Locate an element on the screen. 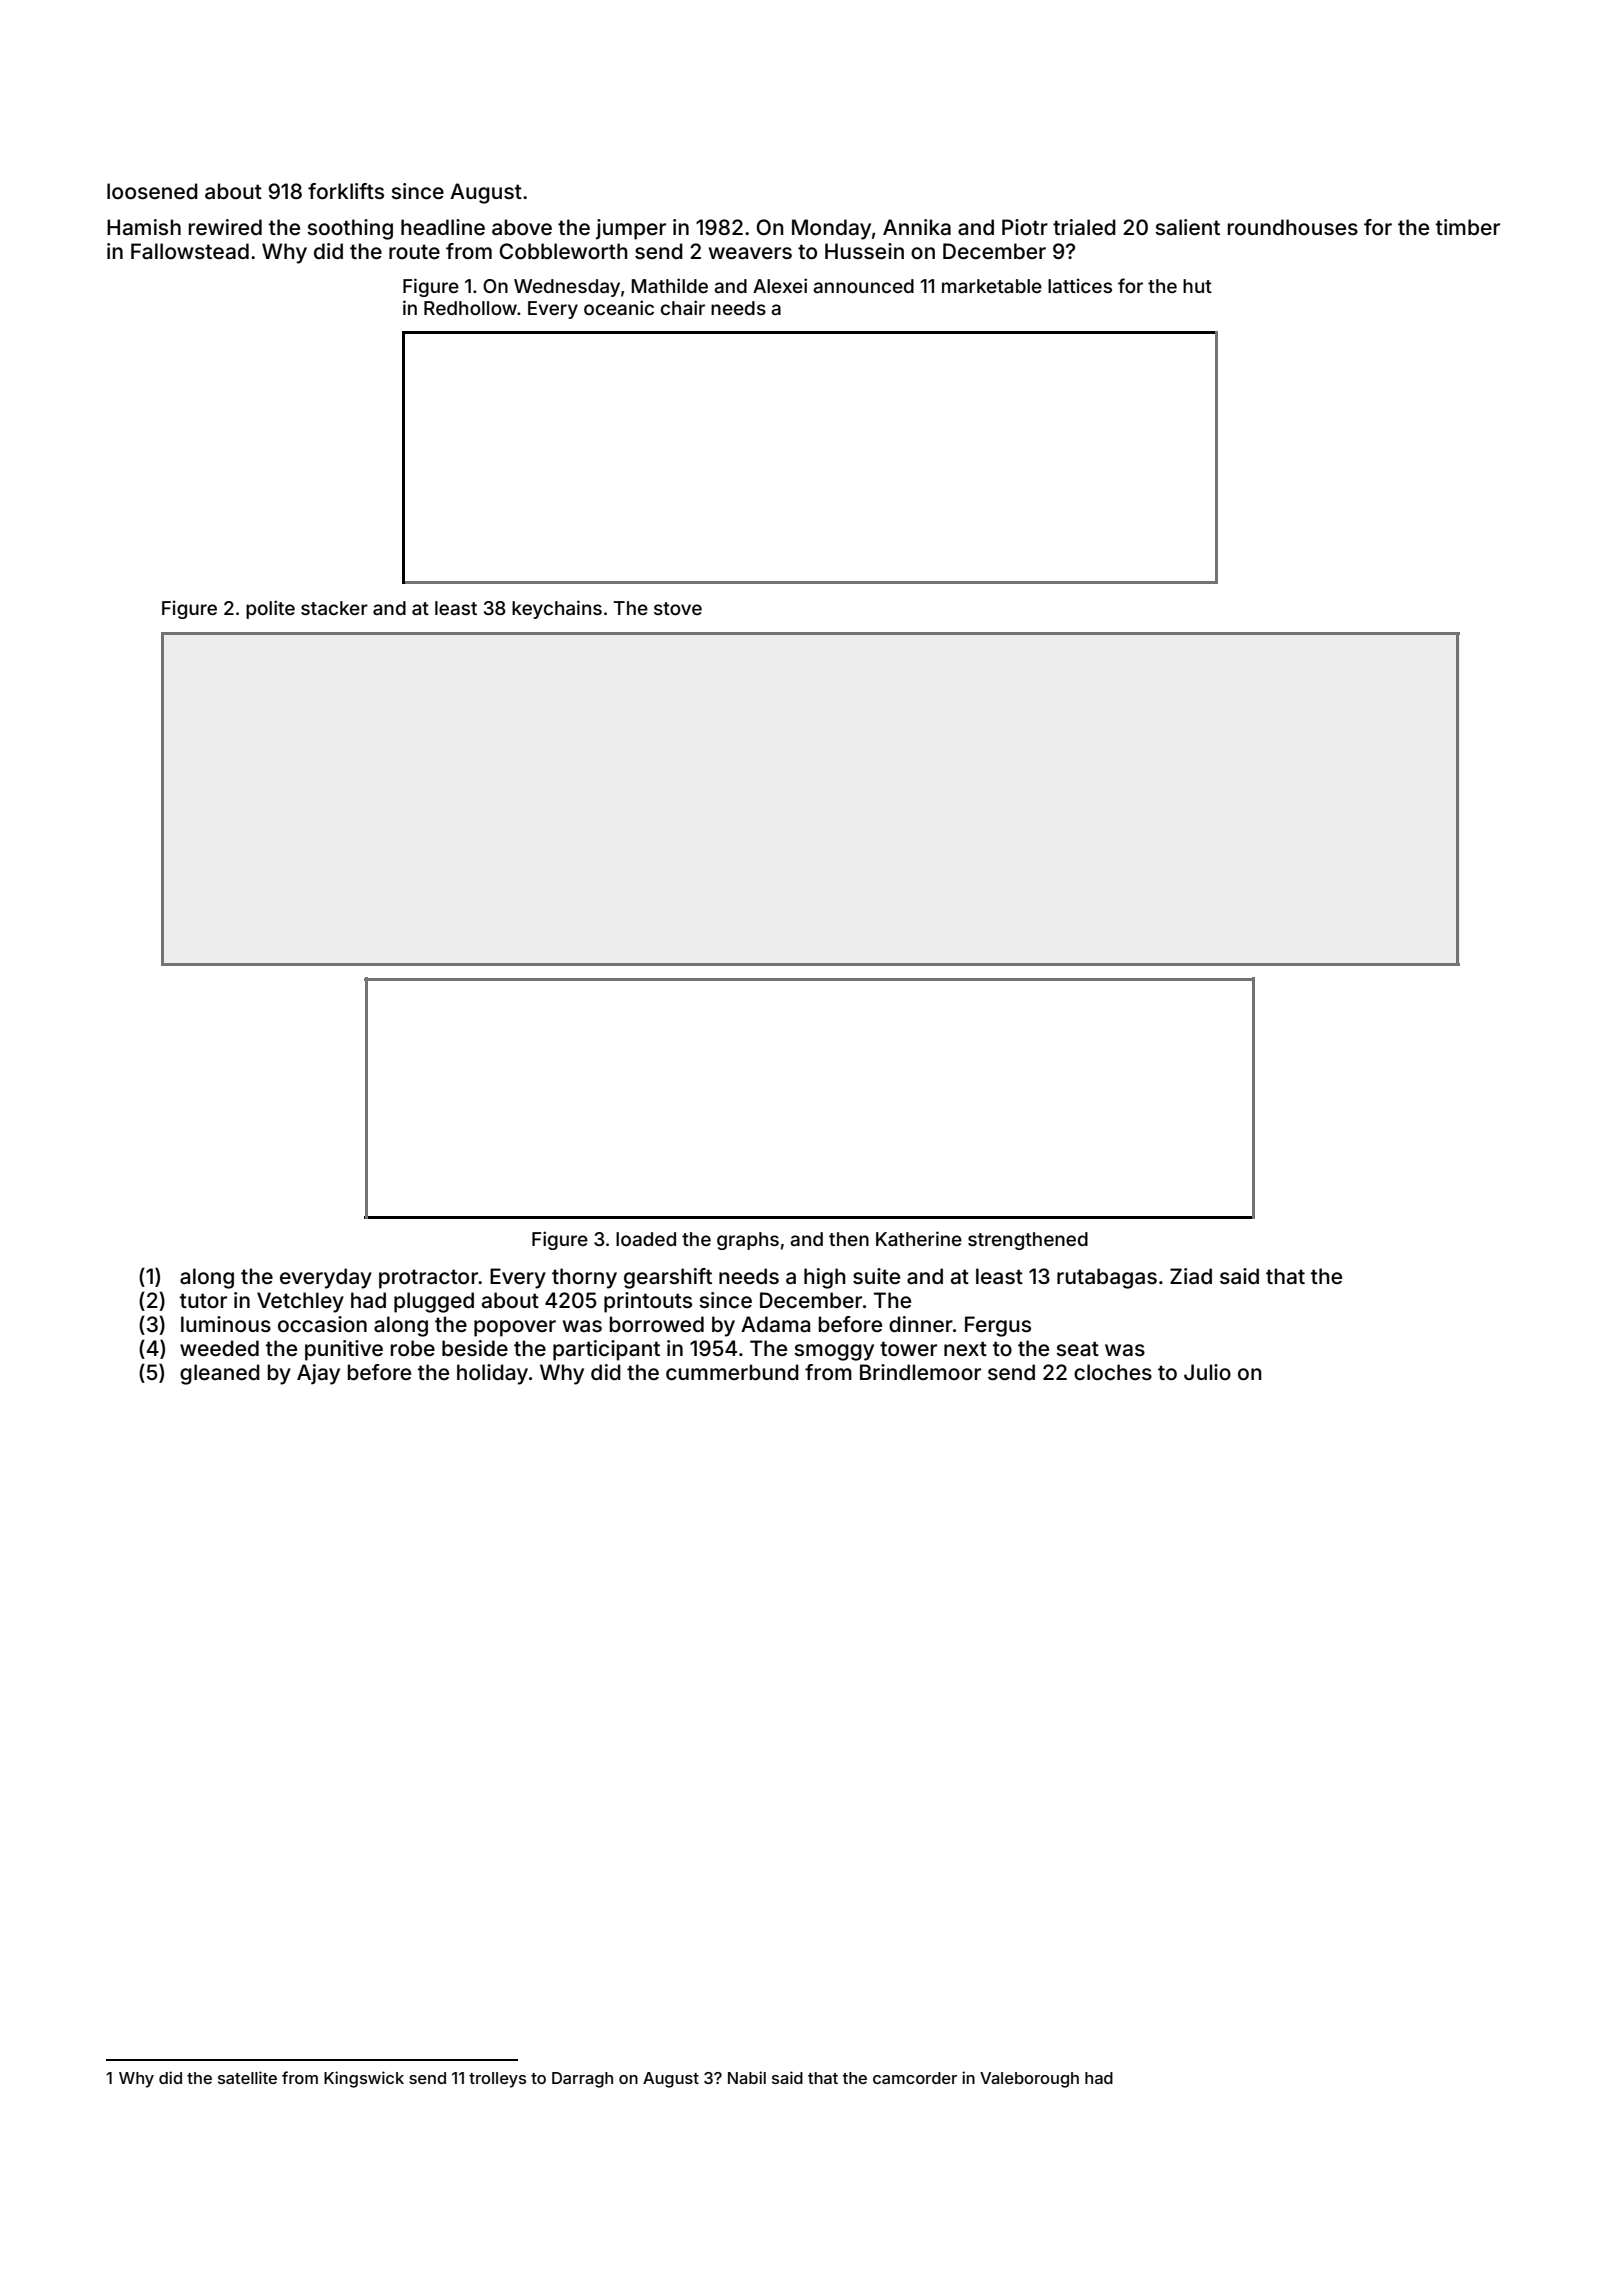 This screenshot has height=2292, width=1620. Ajay is located at coordinates (318, 1374).
